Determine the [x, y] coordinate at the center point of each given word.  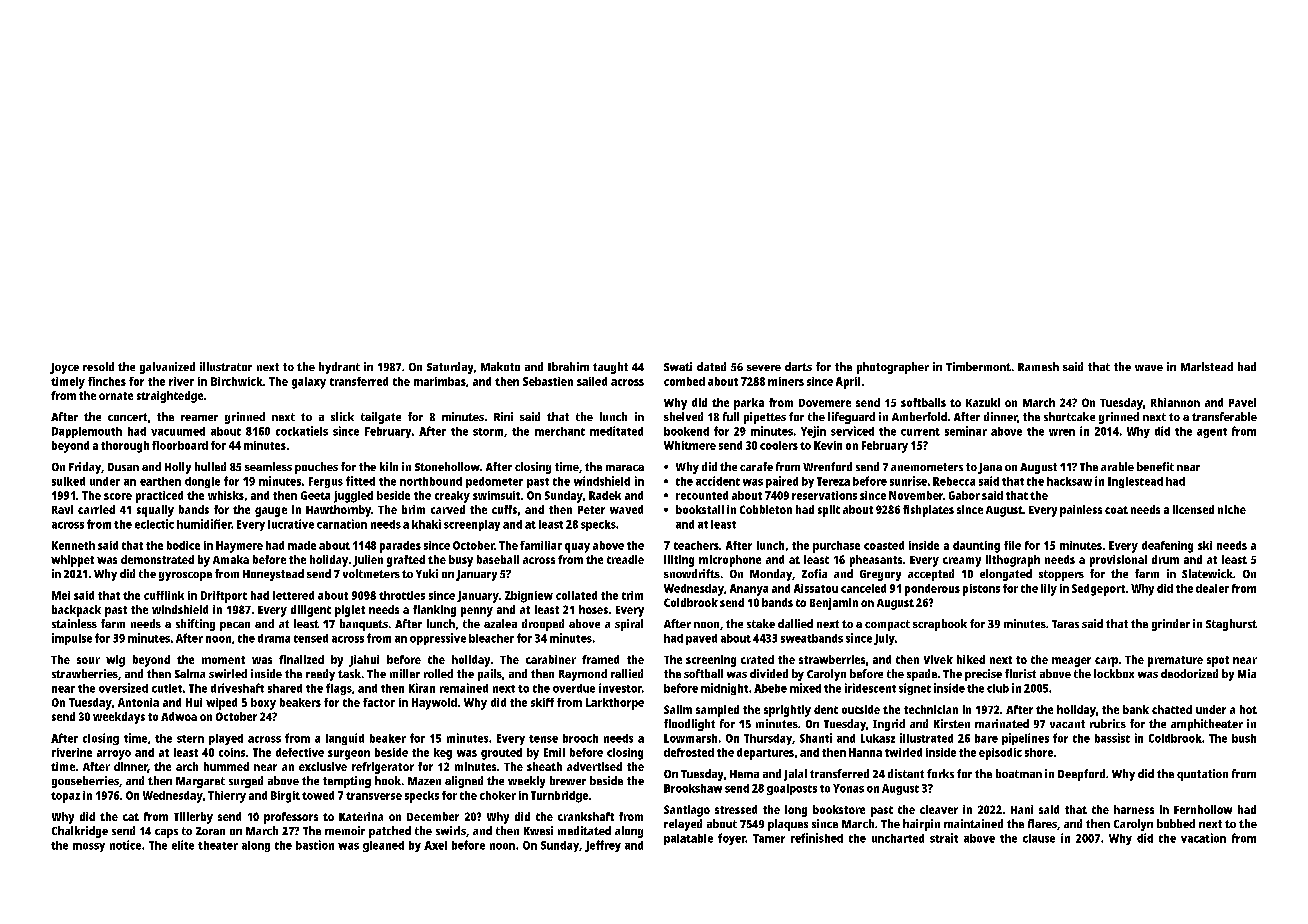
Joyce [64, 368]
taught [610, 368]
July [884, 639]
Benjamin [834, 604]
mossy [89, 847]
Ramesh [1038, 366]
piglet [350, 611]
